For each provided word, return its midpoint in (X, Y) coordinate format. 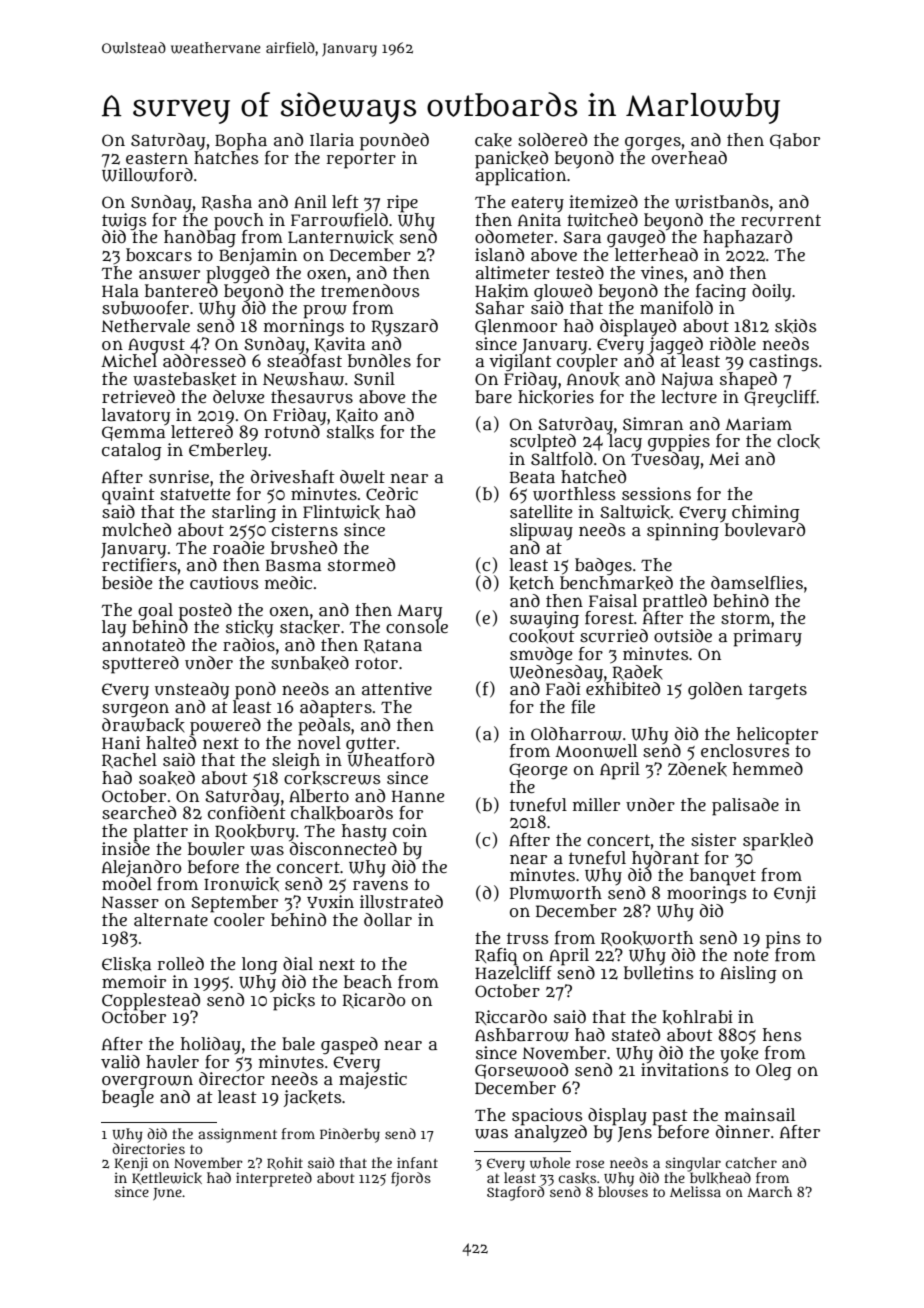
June (167, 1194)
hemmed (768, 768)
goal (155, 611)
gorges (653, 144)
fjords (411, 1179)
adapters (336, 708)
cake (493, 140)
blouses (623, 1192)
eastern (157, 158)
